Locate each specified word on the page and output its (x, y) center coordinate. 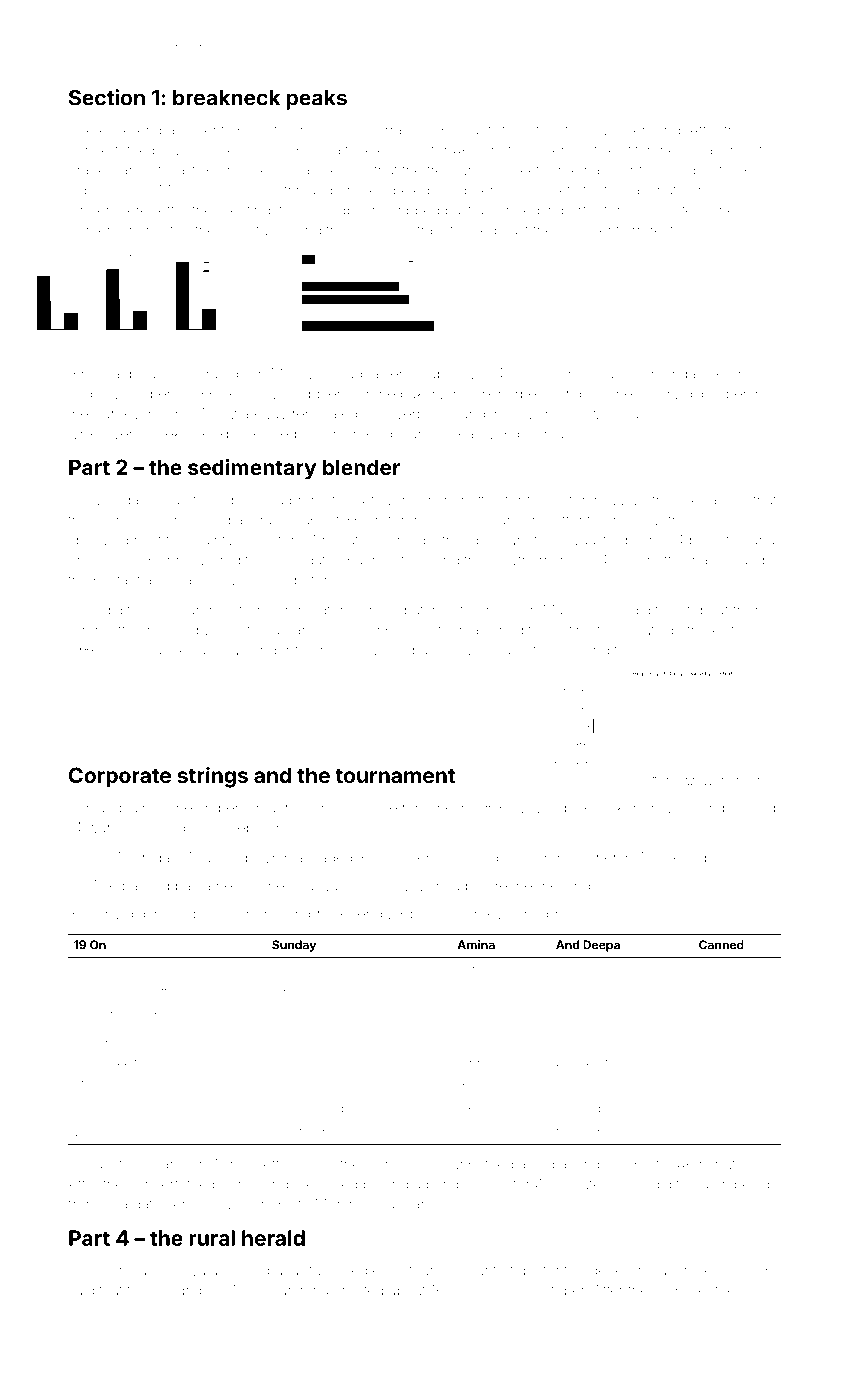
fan (254, 807)
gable (703, 395)
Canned (721, 945)
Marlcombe (701, 807)
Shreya (488, 915)
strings (212, 777)
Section (107, 97)
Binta (84, 373)
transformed (456, 230)
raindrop (180, 1292)
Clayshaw (185, 1063)
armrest (649, 231)
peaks (317, 100)
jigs (476, 1292)
